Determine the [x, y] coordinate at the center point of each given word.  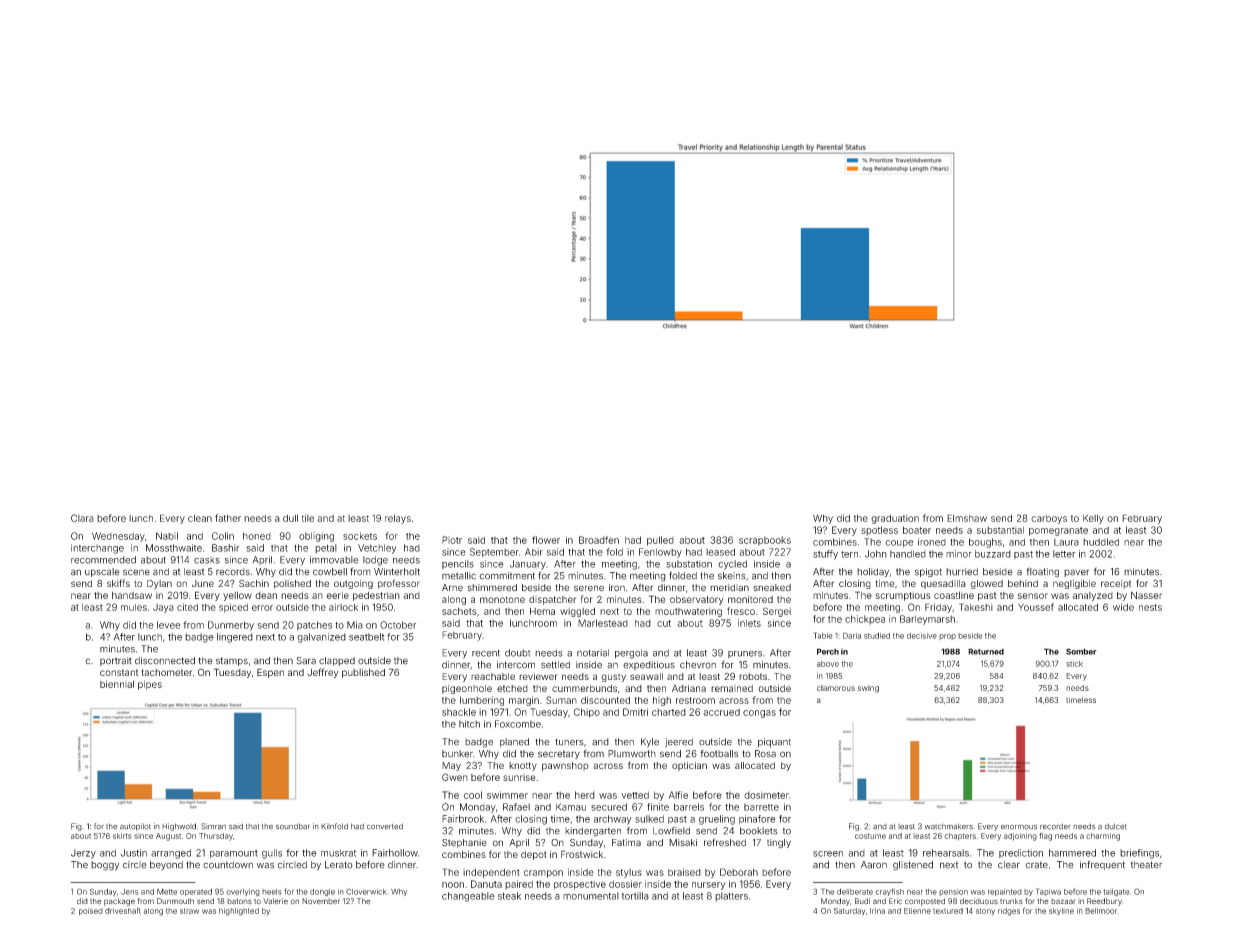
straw [189, 911]
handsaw [132, 595]
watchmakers [949, 826]
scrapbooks [765, 541]
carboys [1049, 519]
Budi [862, 901]
